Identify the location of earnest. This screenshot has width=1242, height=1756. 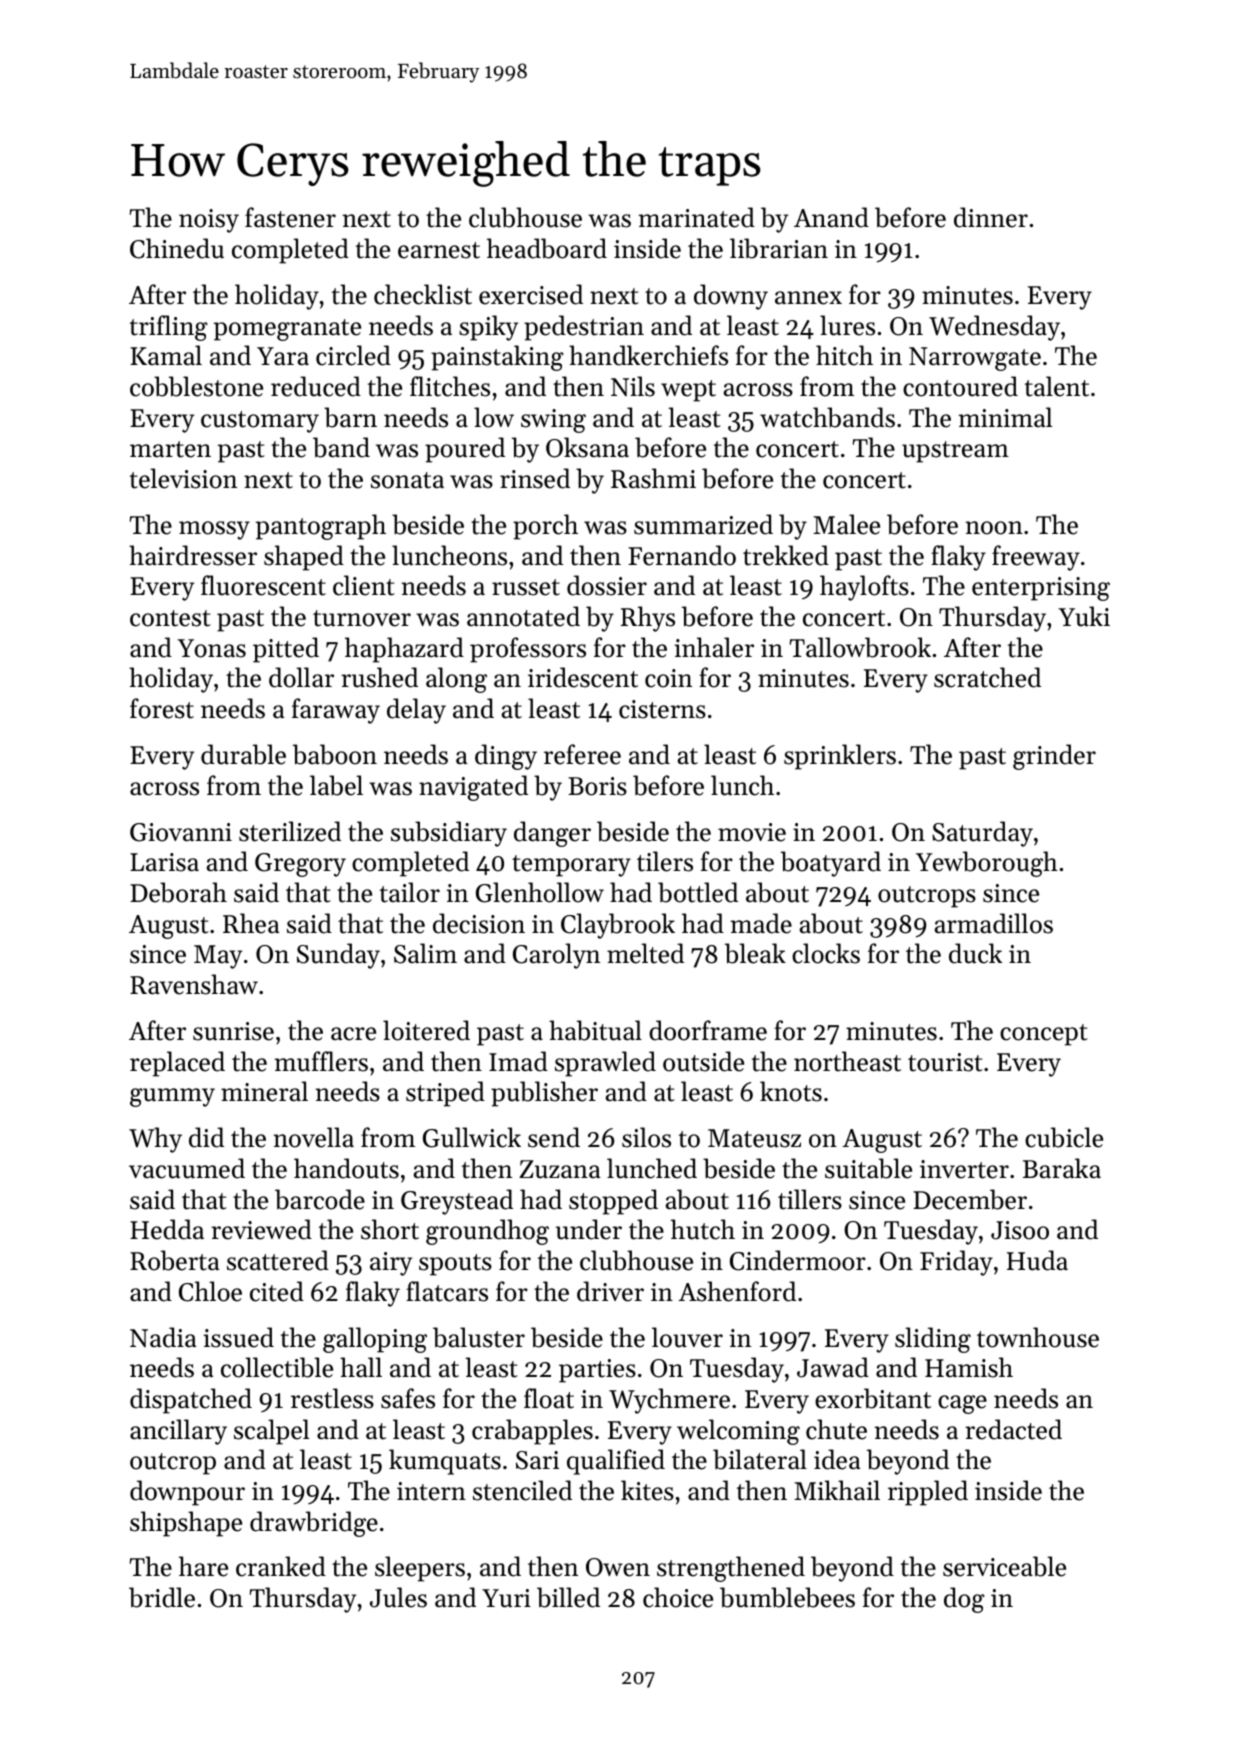
(439, 250).
